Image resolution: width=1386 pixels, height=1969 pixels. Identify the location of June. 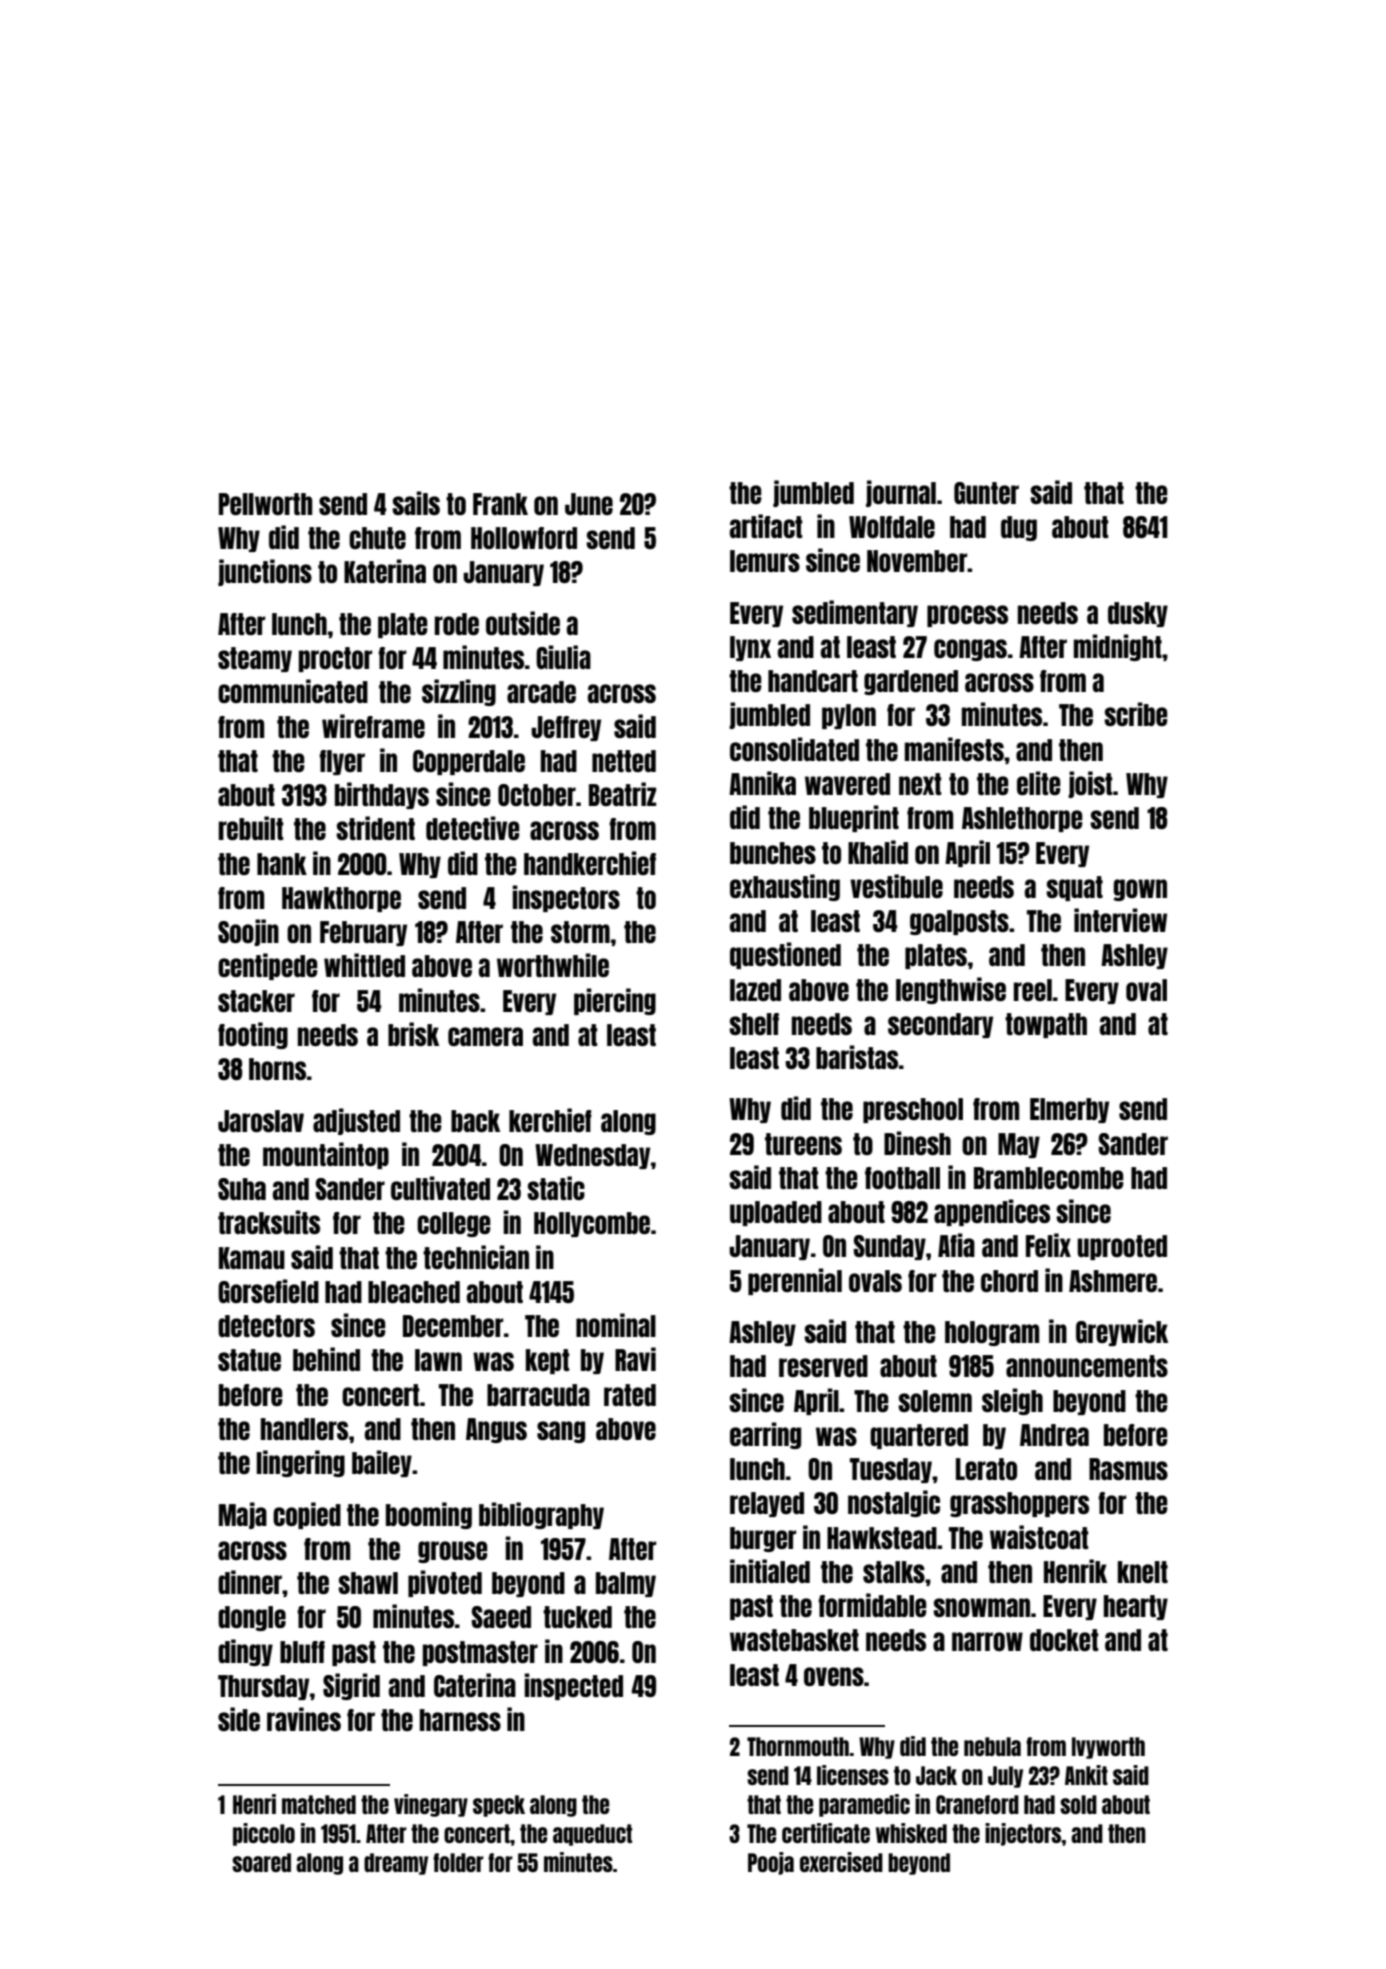
(589, 504).
